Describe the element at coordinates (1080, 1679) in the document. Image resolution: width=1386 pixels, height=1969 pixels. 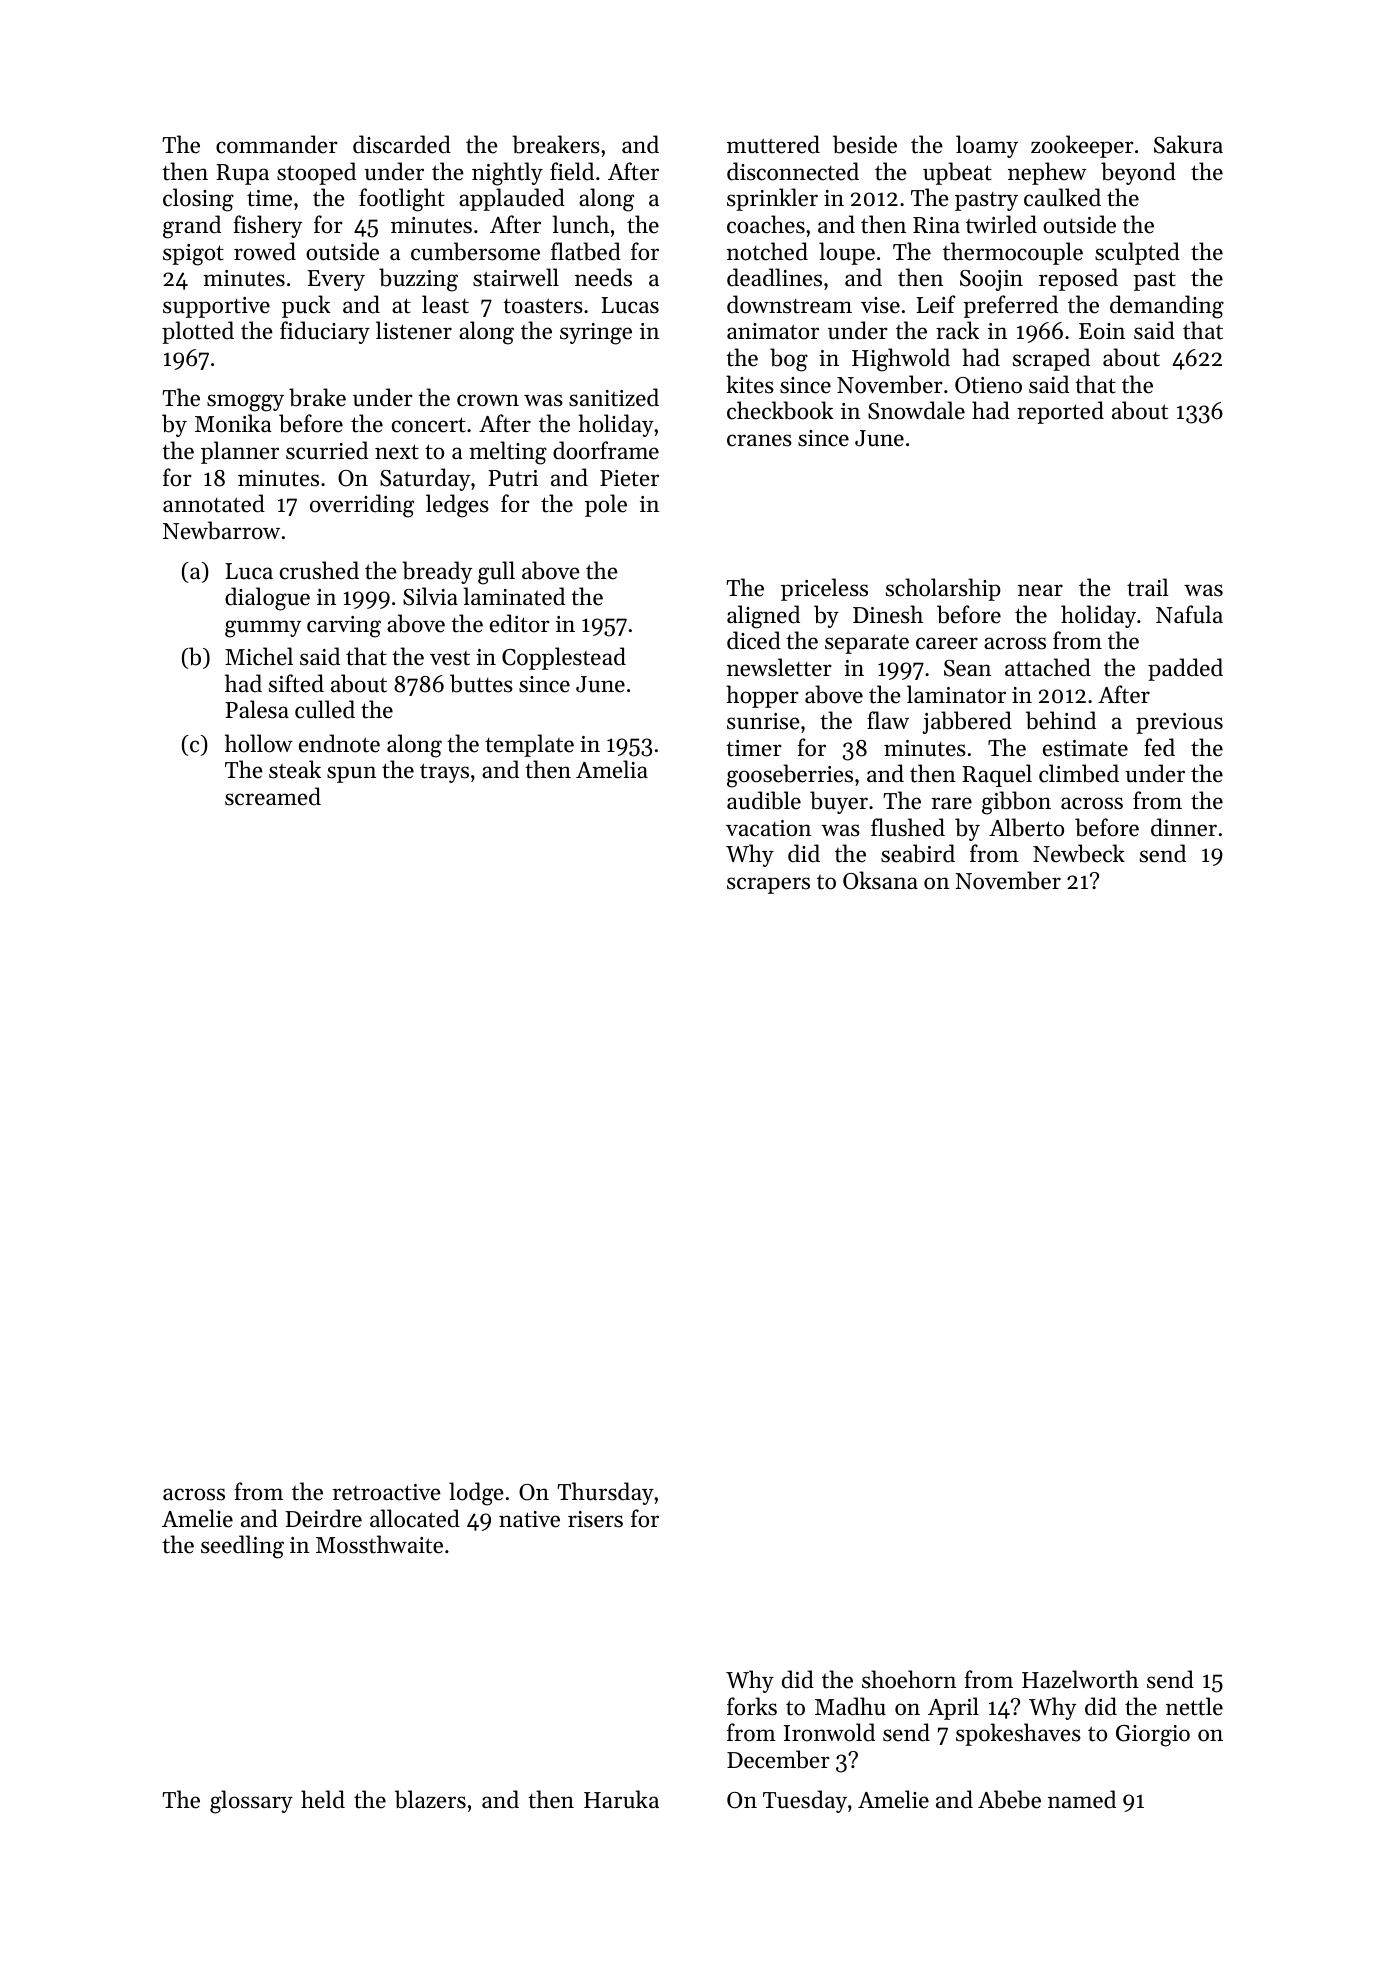
I see `Hazelworth` at that location.
